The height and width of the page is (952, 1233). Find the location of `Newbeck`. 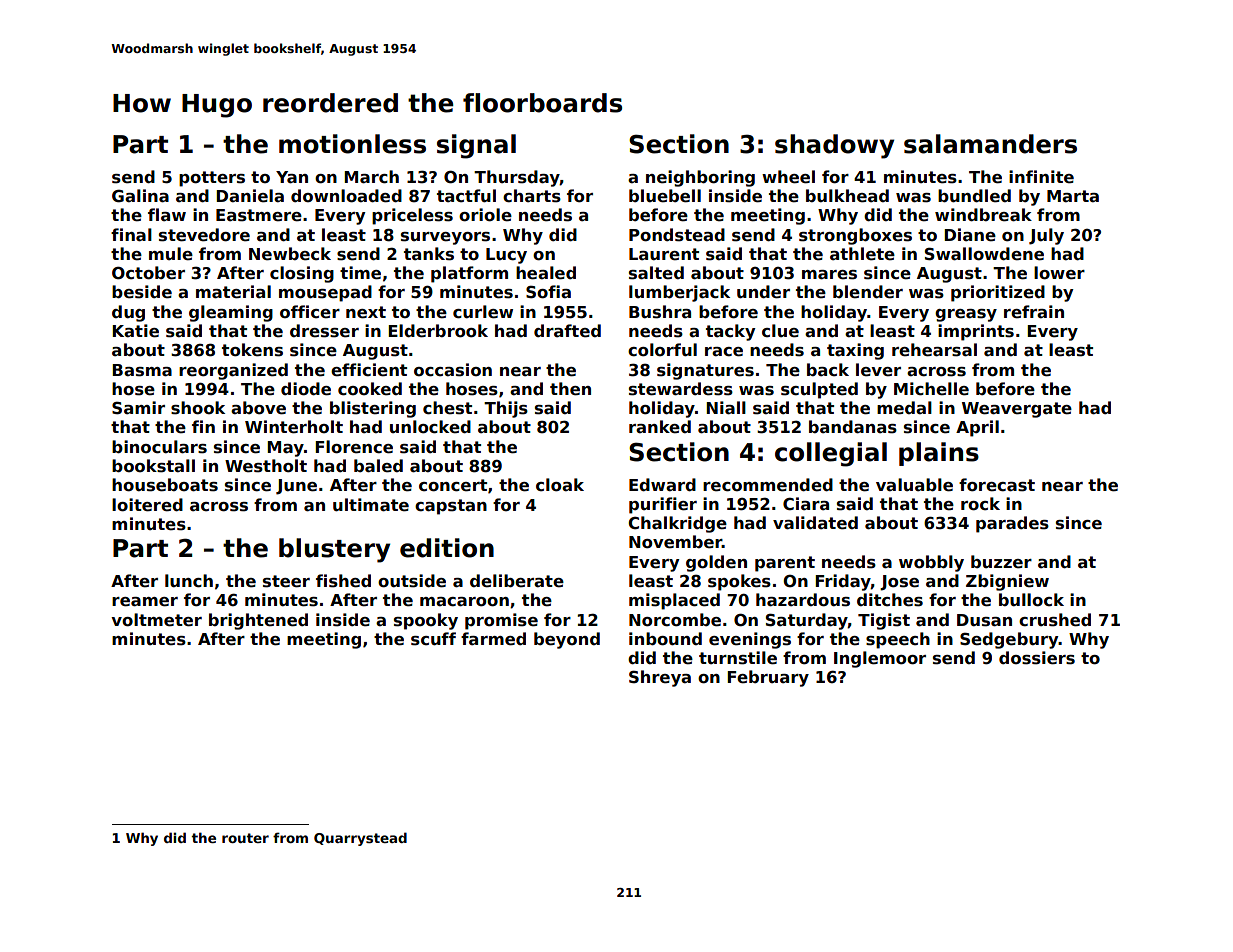

Newbeck is located at coordinates (290, 254).
